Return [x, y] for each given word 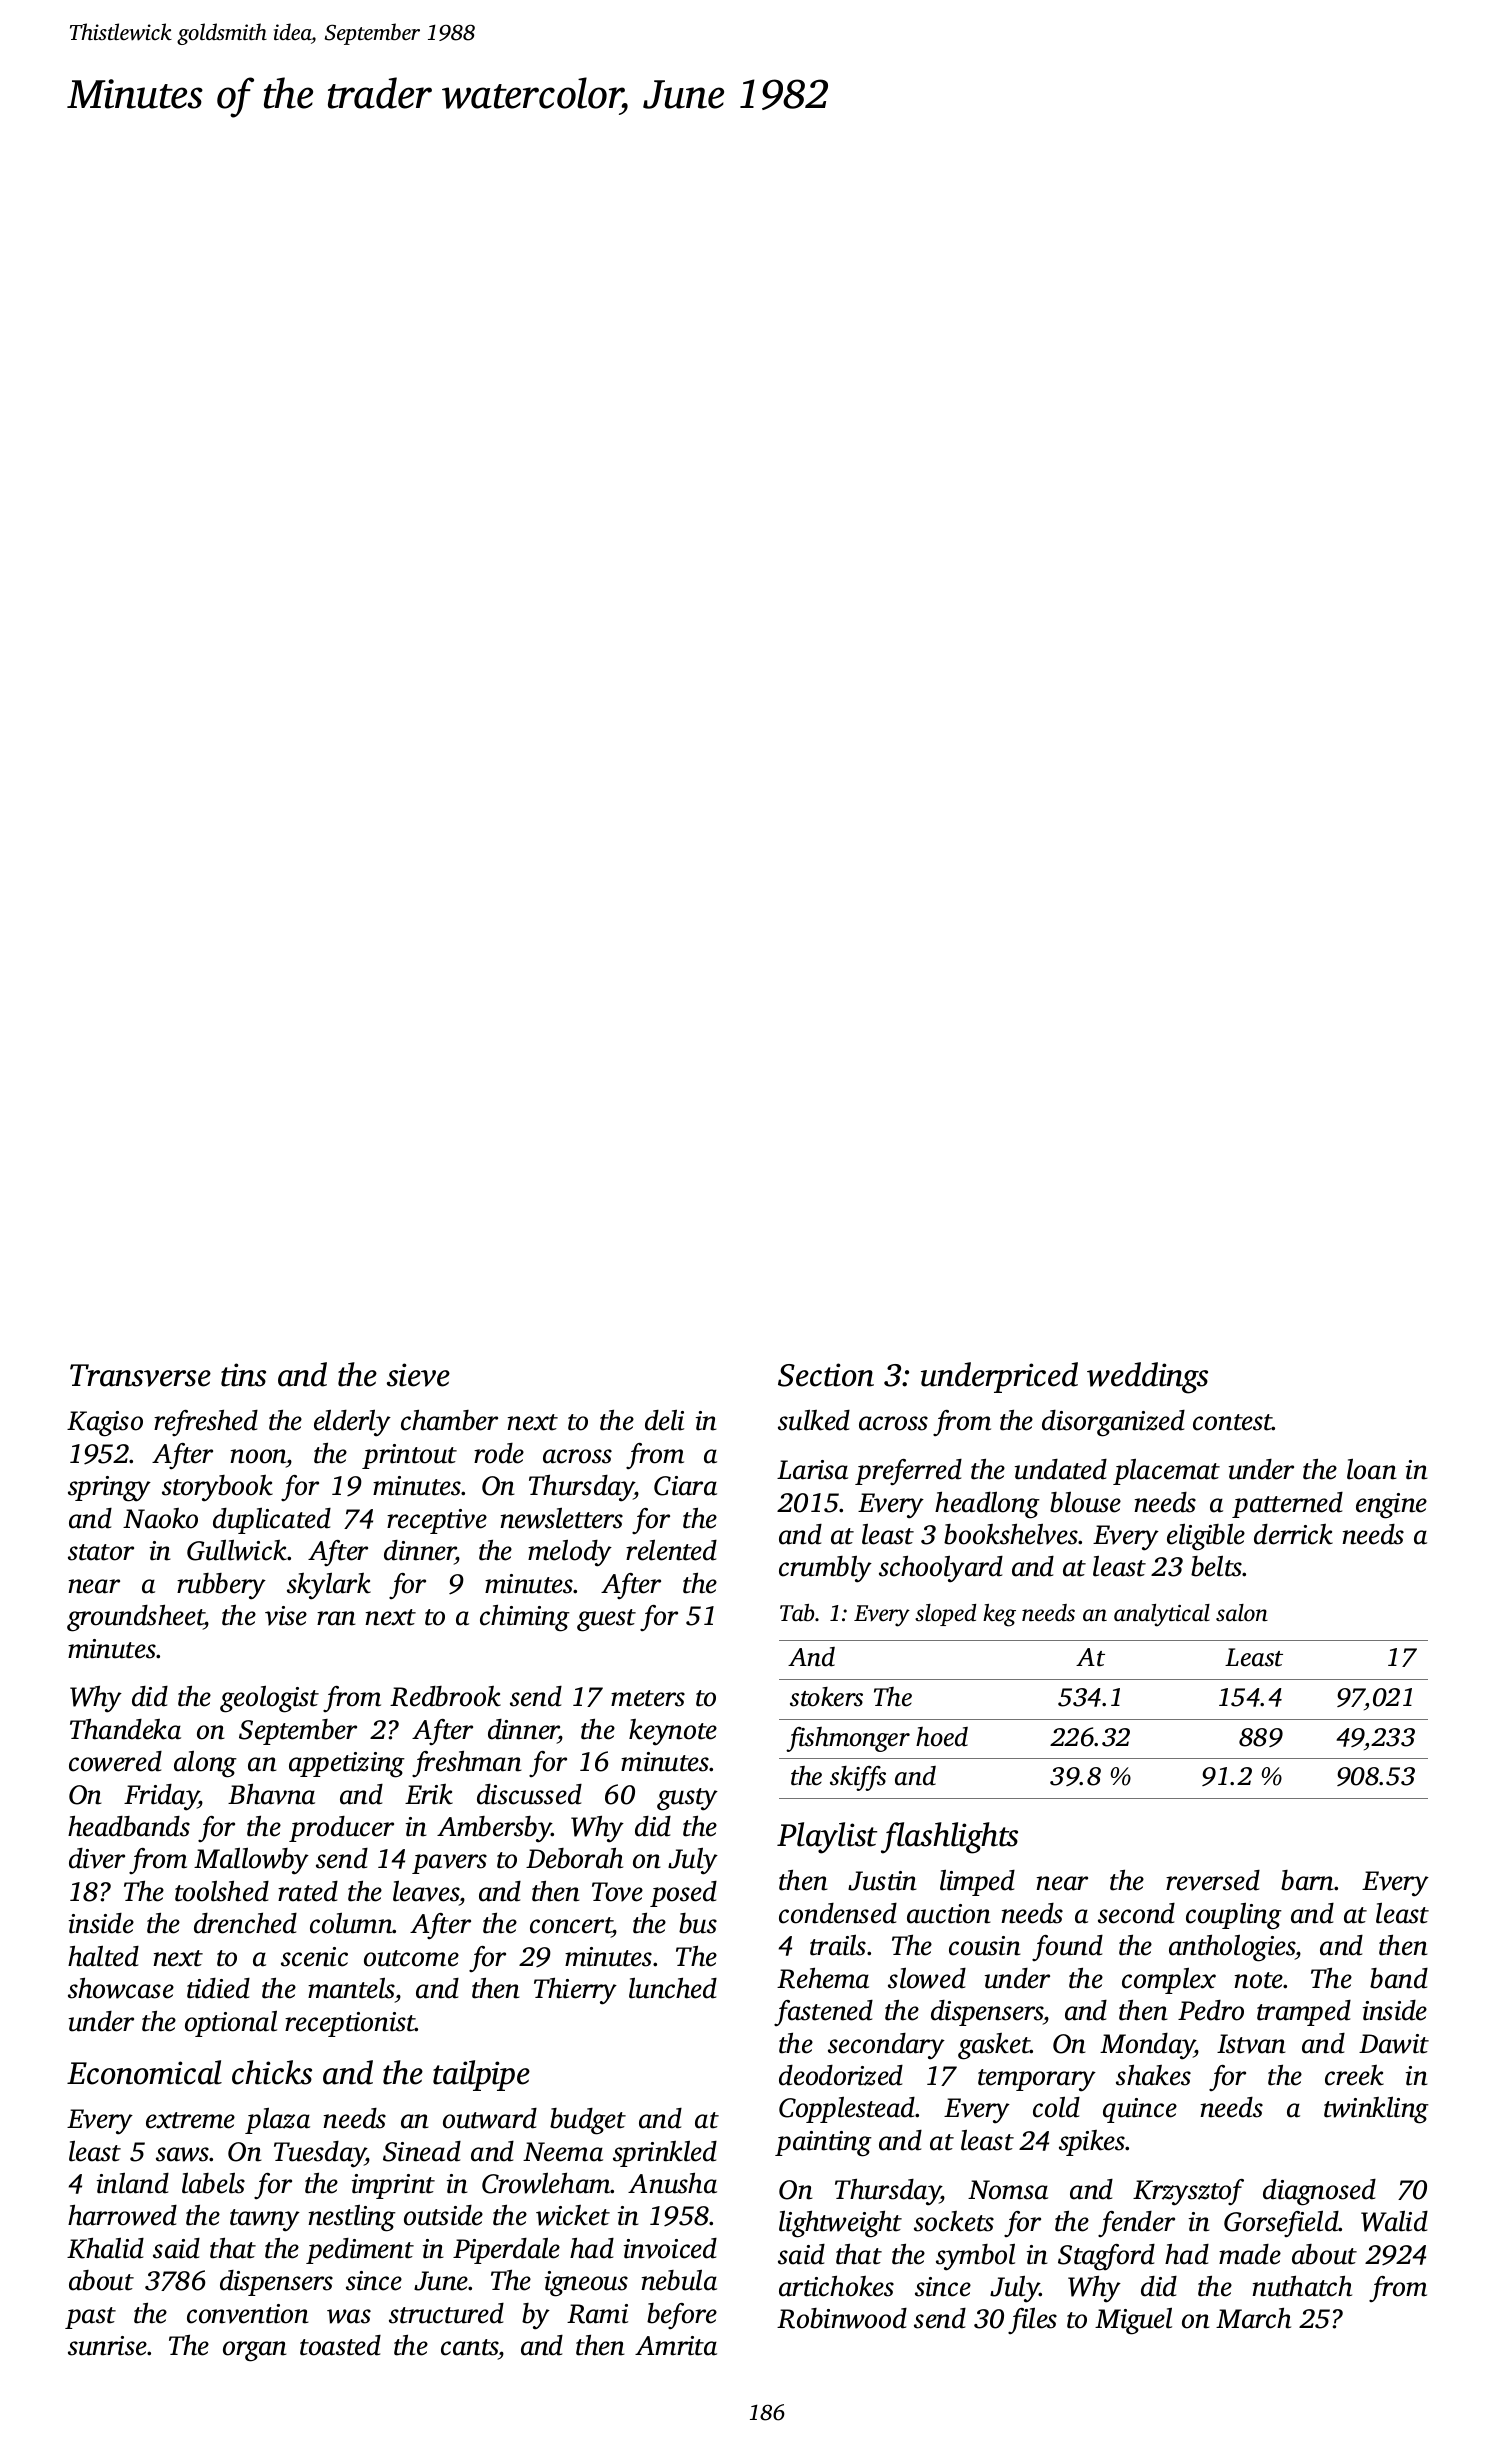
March [1253, 2318]
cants [470, 2349]
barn [1308, 1880]
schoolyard [941, 1569]
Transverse [140, 1375]
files [1032, 2321]
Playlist [827, 1838]
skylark [329, 1586]
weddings [1147, 1378]
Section [826, 1375]
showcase [121, 1988]
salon [1242, 1613]
